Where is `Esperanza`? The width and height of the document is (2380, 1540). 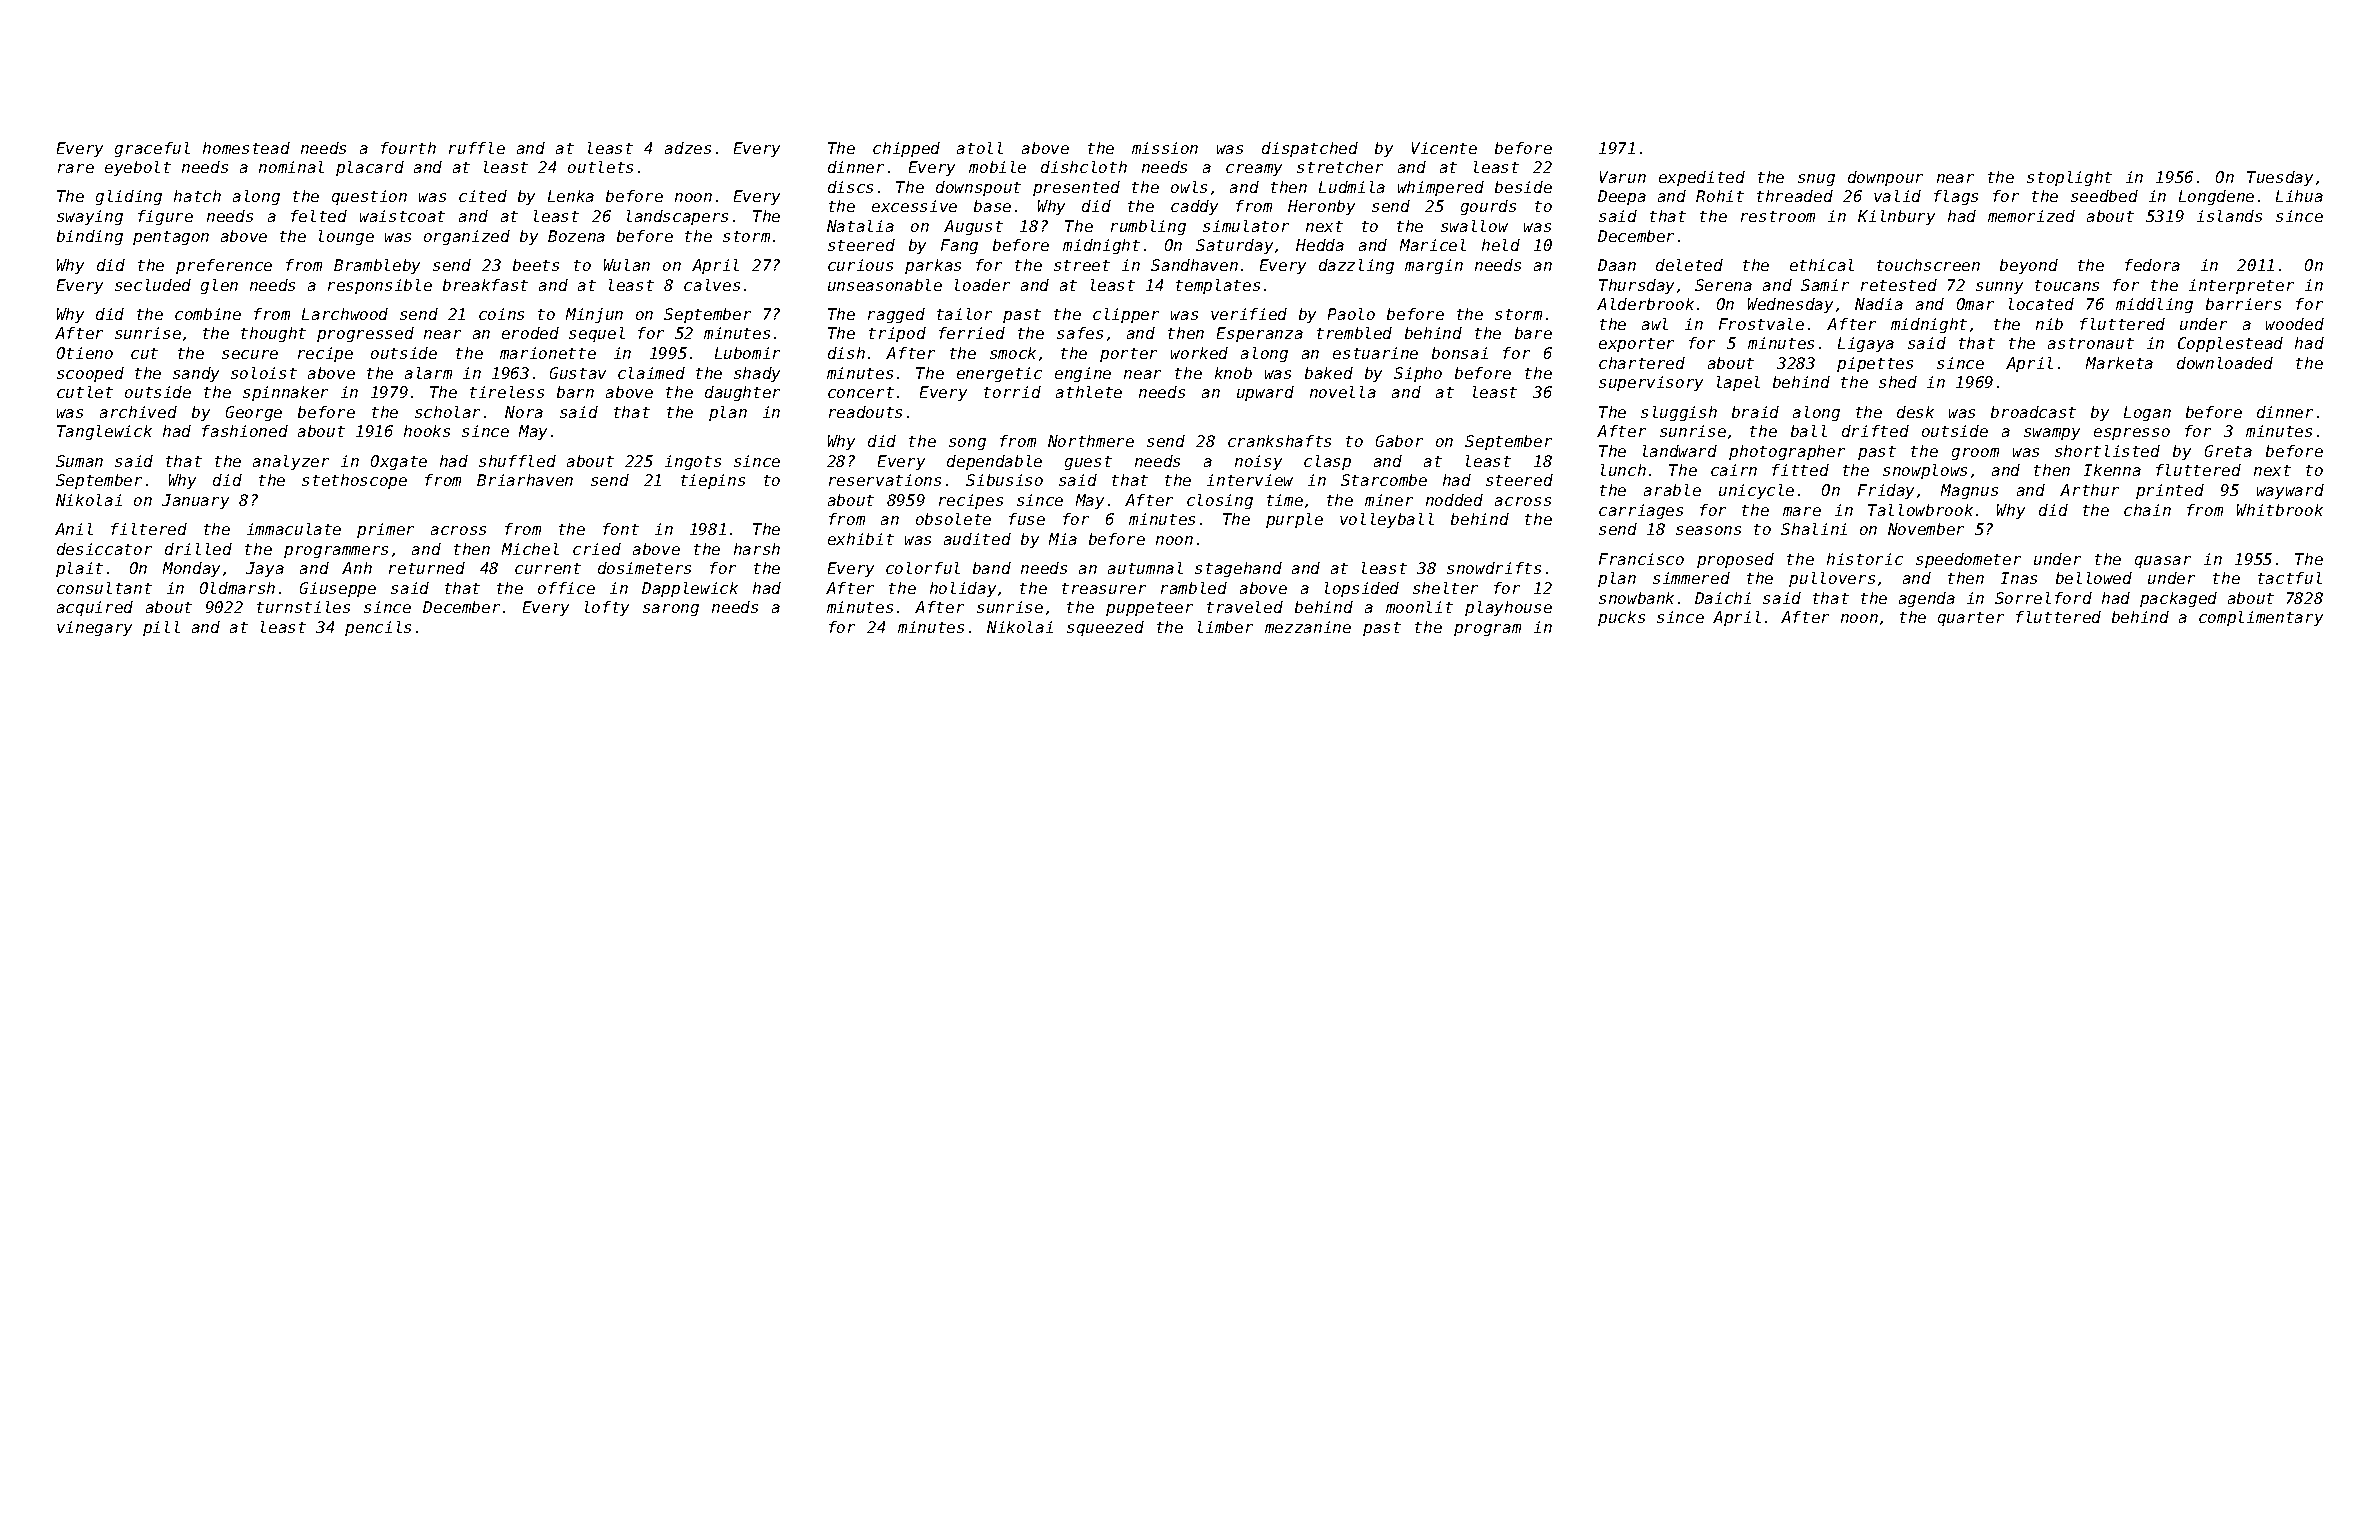 Esperanza is located at coordinates (1260, 334).
